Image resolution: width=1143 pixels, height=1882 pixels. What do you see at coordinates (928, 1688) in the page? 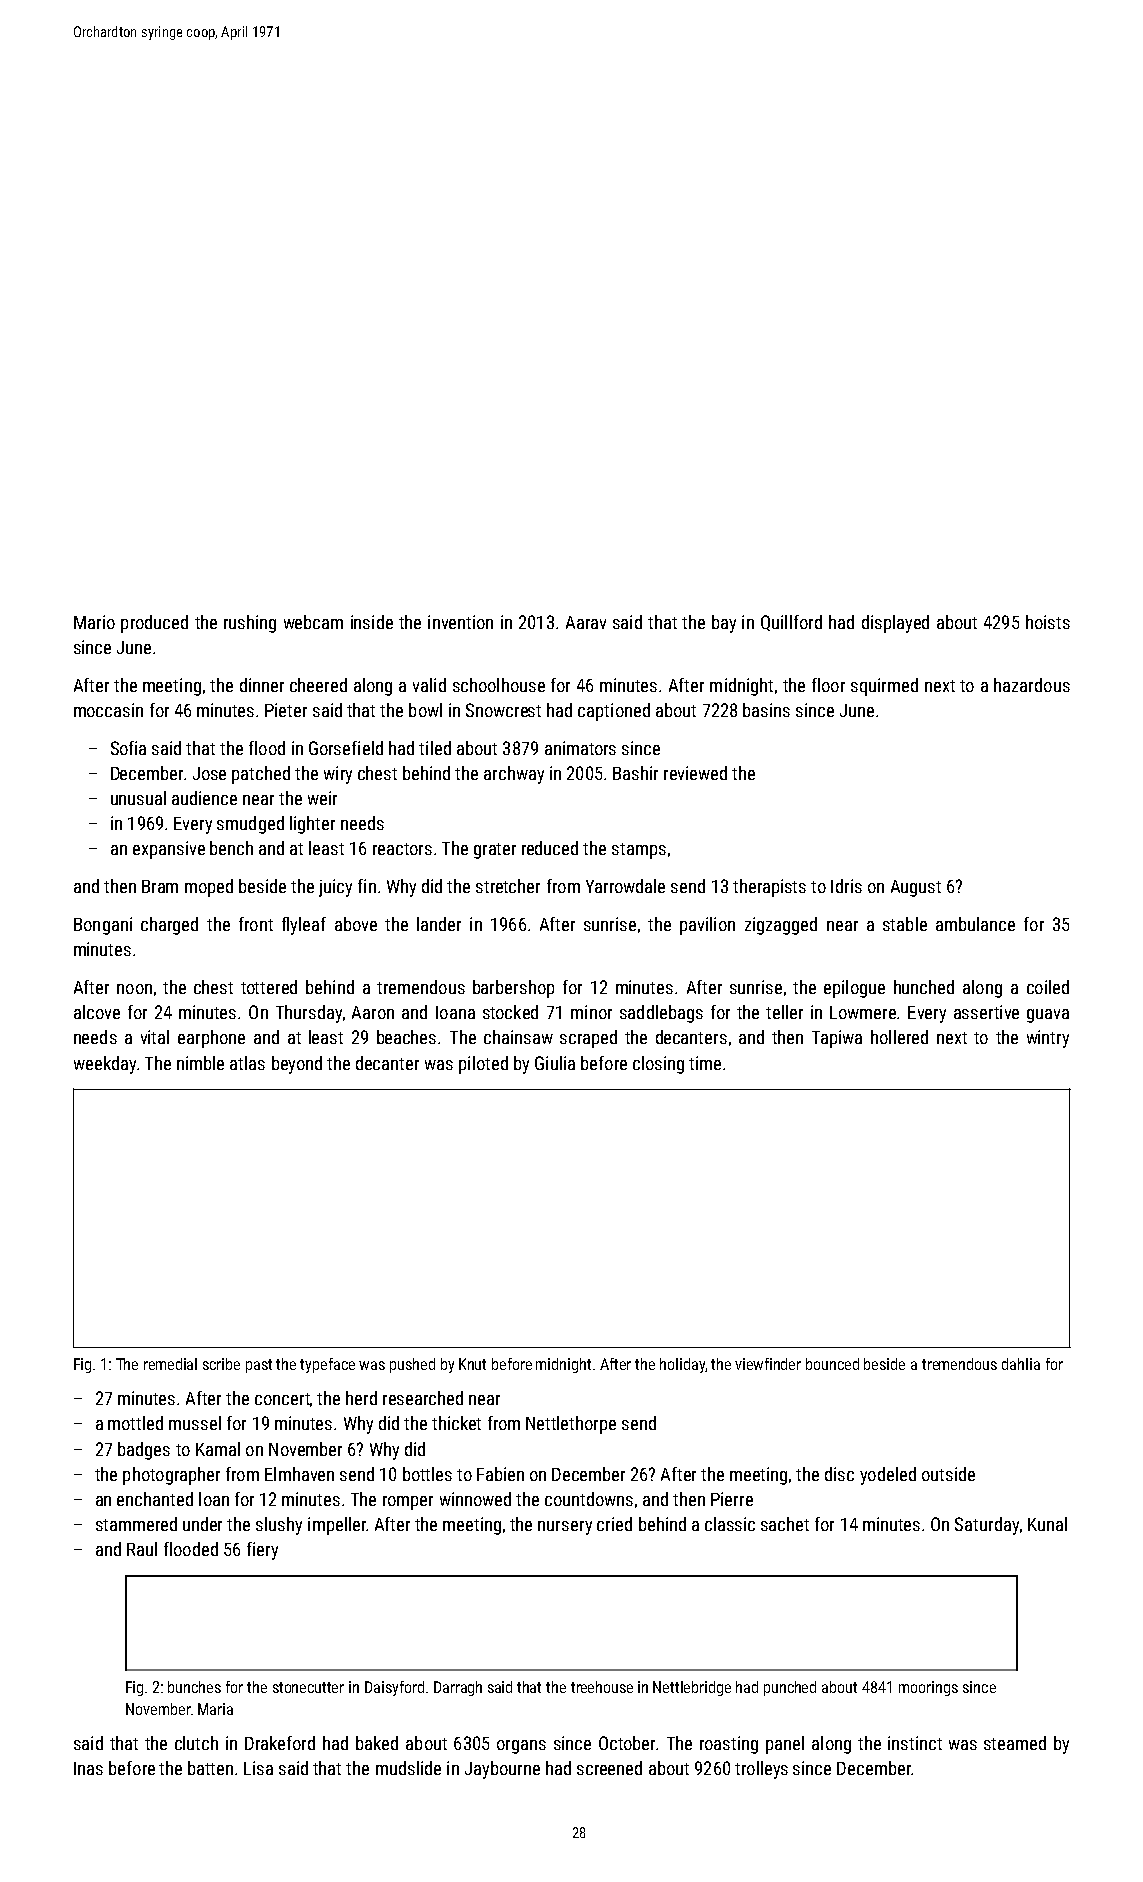
I see `moorings` at bounding box center [928, 1688].
